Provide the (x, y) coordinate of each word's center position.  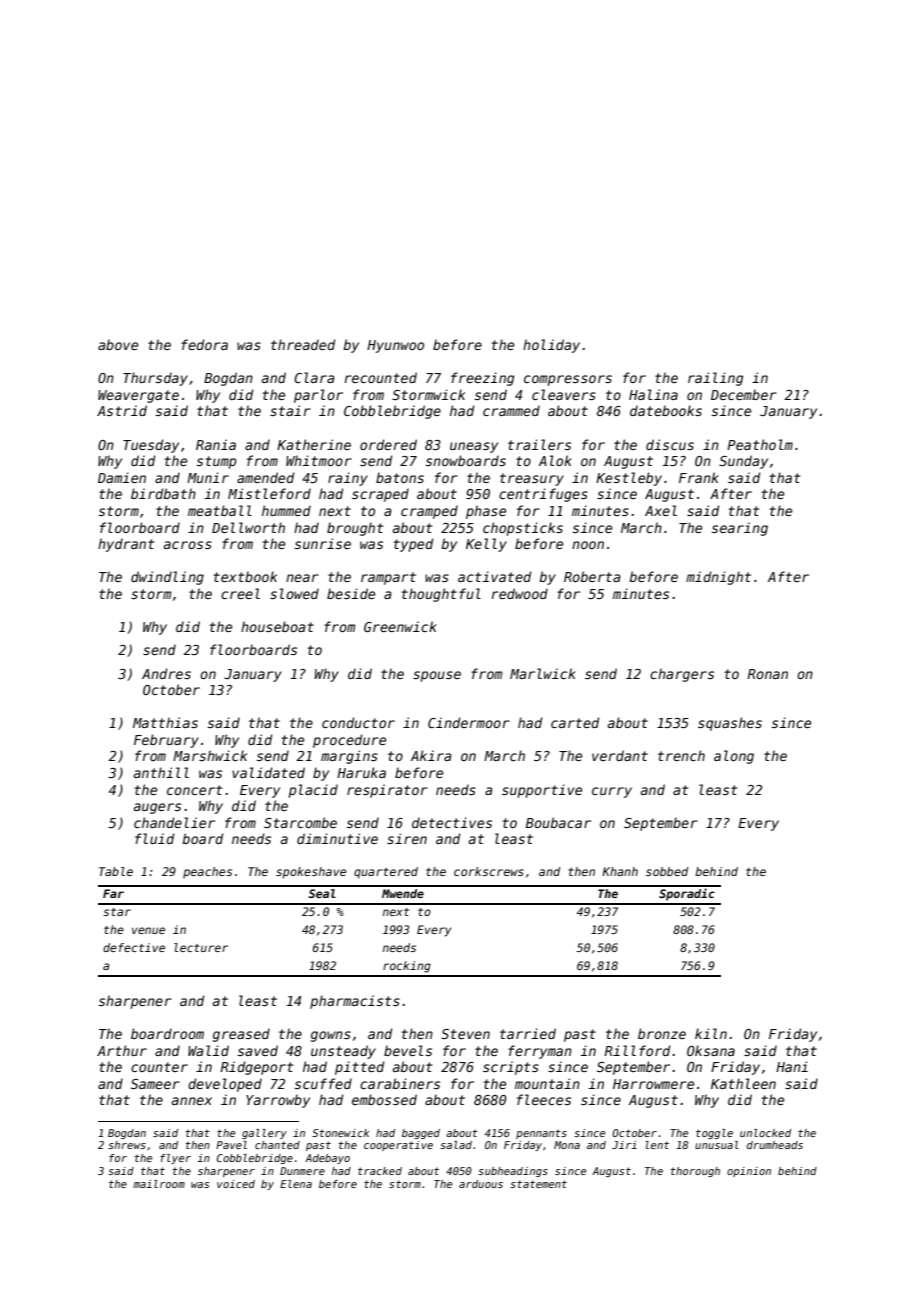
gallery (264, 1134)
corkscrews (489, 871)
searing (740, 529)
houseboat (277, 626)
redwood (520, 593)
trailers (539, 444)
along (734, 757)
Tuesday (151, 446)
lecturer (201, 947)
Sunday (743, 462)
